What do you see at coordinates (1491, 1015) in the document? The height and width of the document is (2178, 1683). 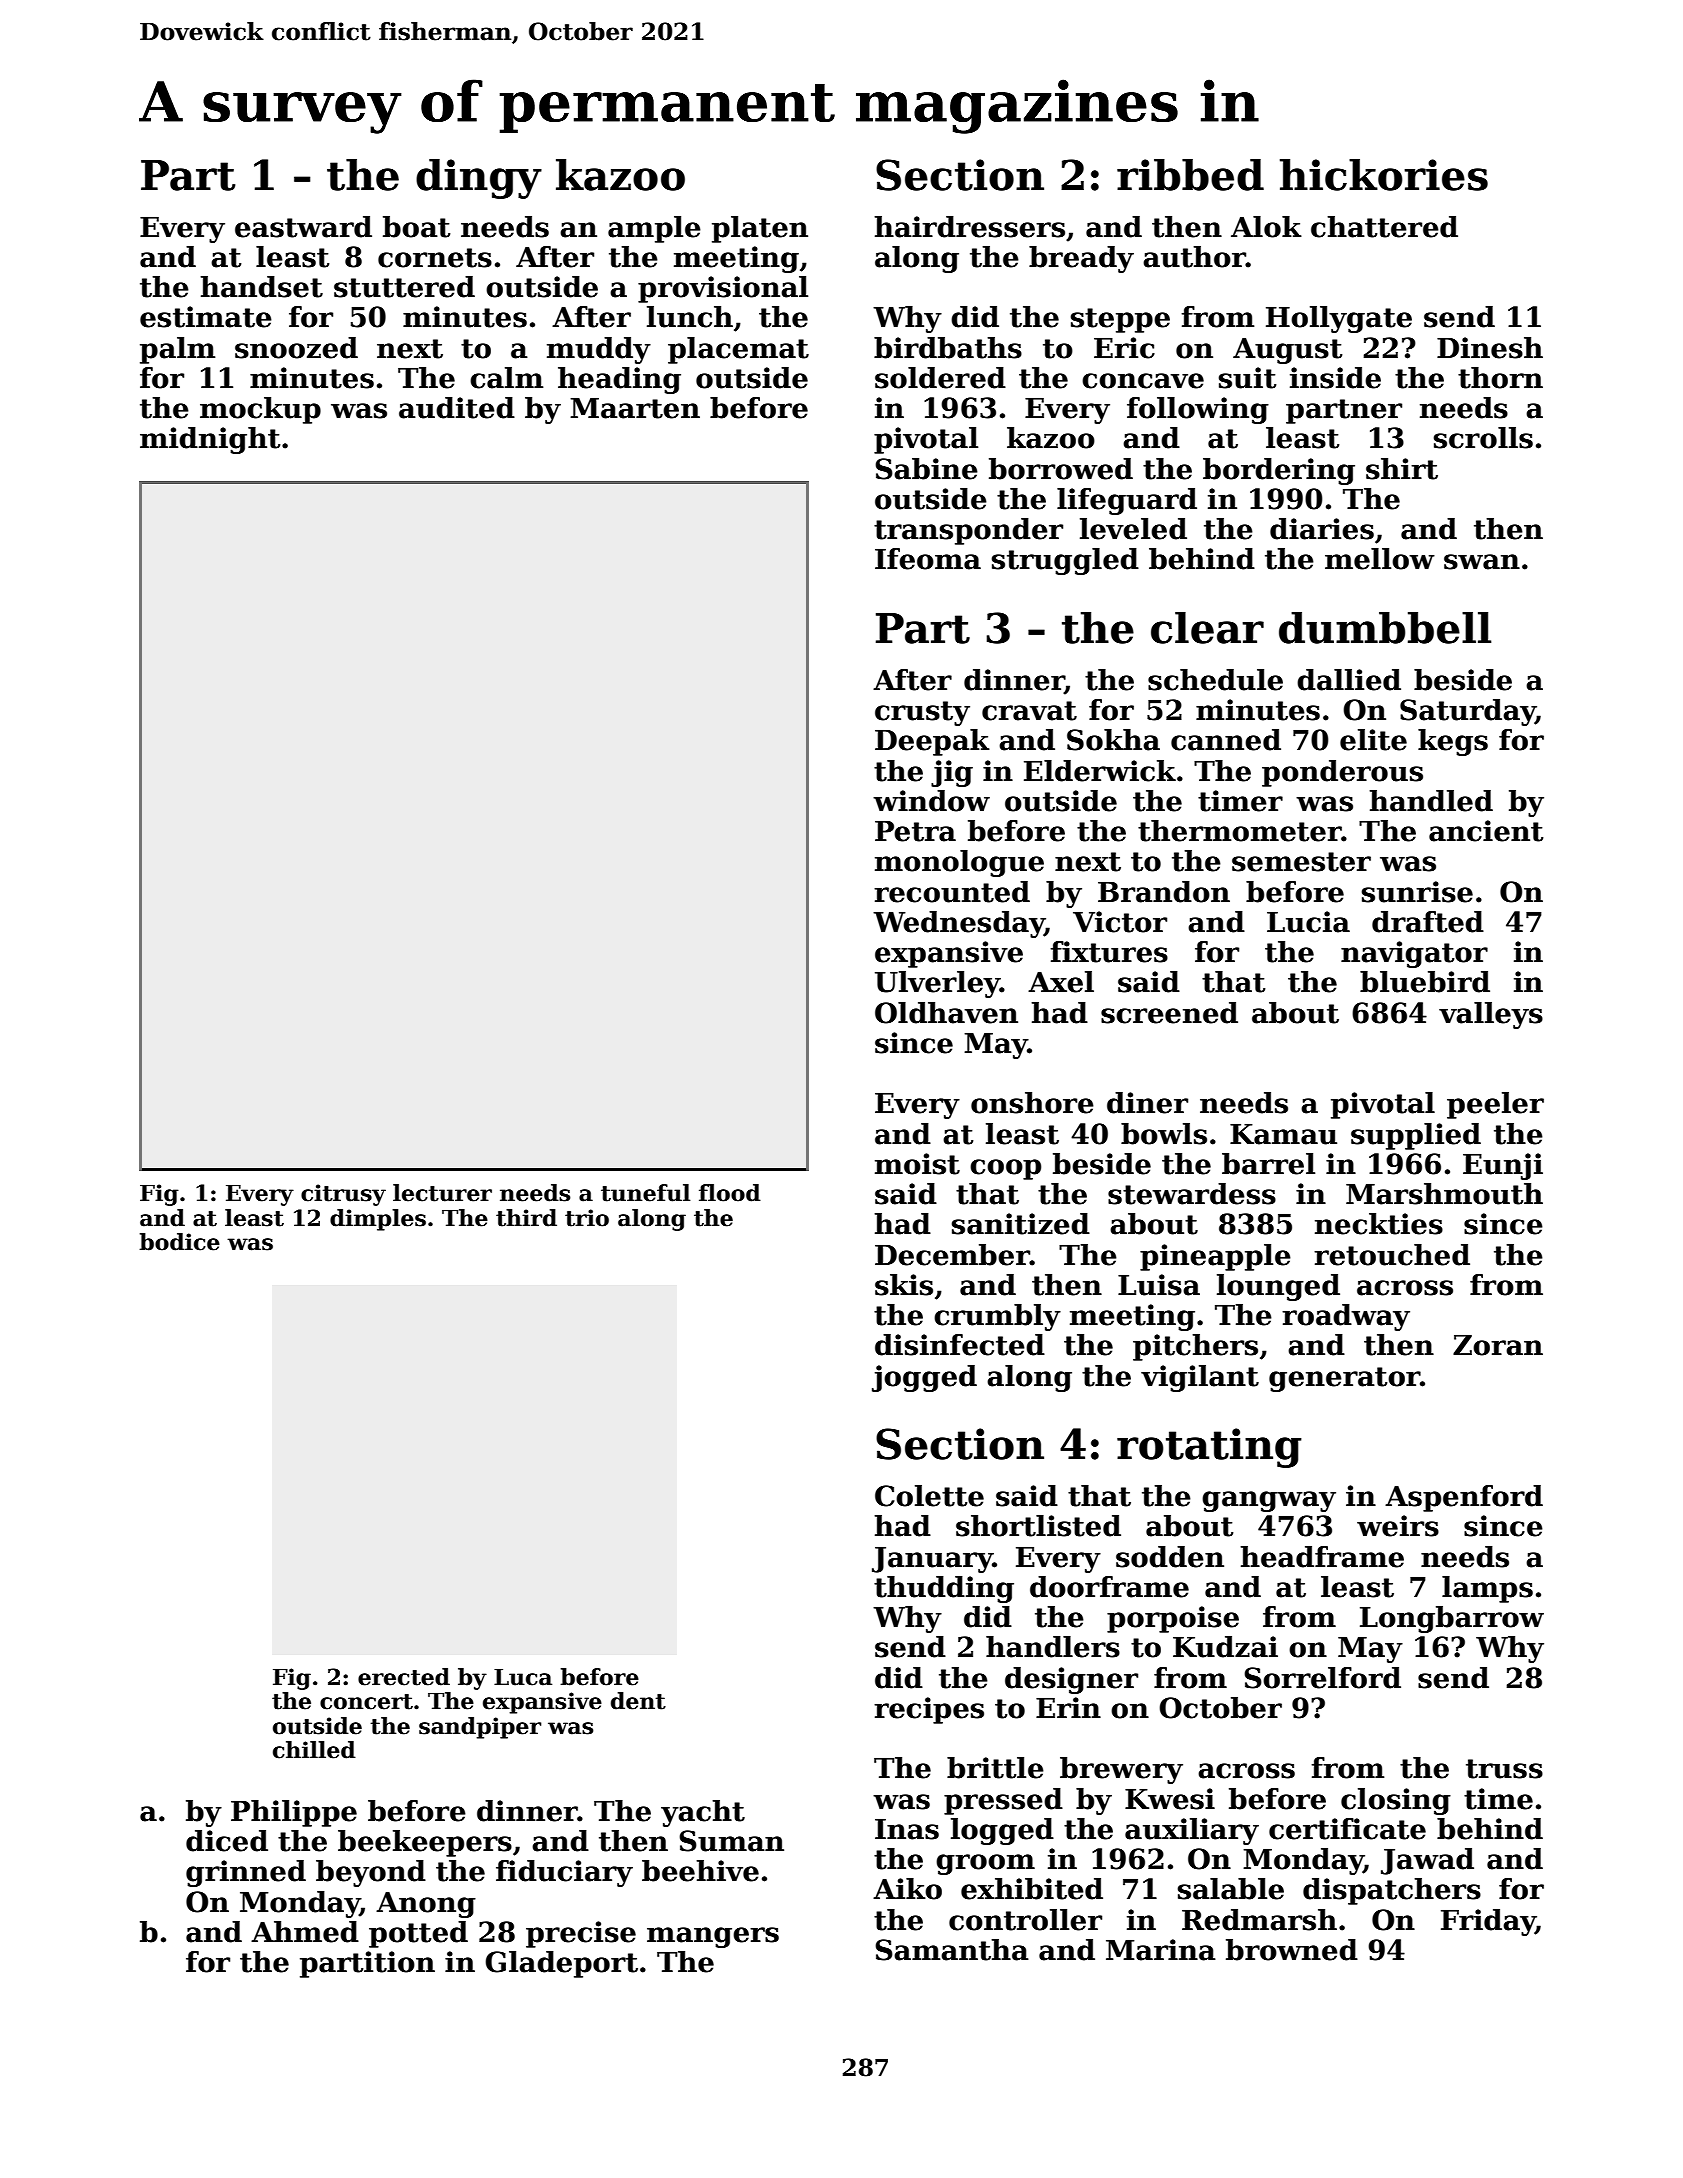 I see `valleys` at bounding box center [1491, 1015].
